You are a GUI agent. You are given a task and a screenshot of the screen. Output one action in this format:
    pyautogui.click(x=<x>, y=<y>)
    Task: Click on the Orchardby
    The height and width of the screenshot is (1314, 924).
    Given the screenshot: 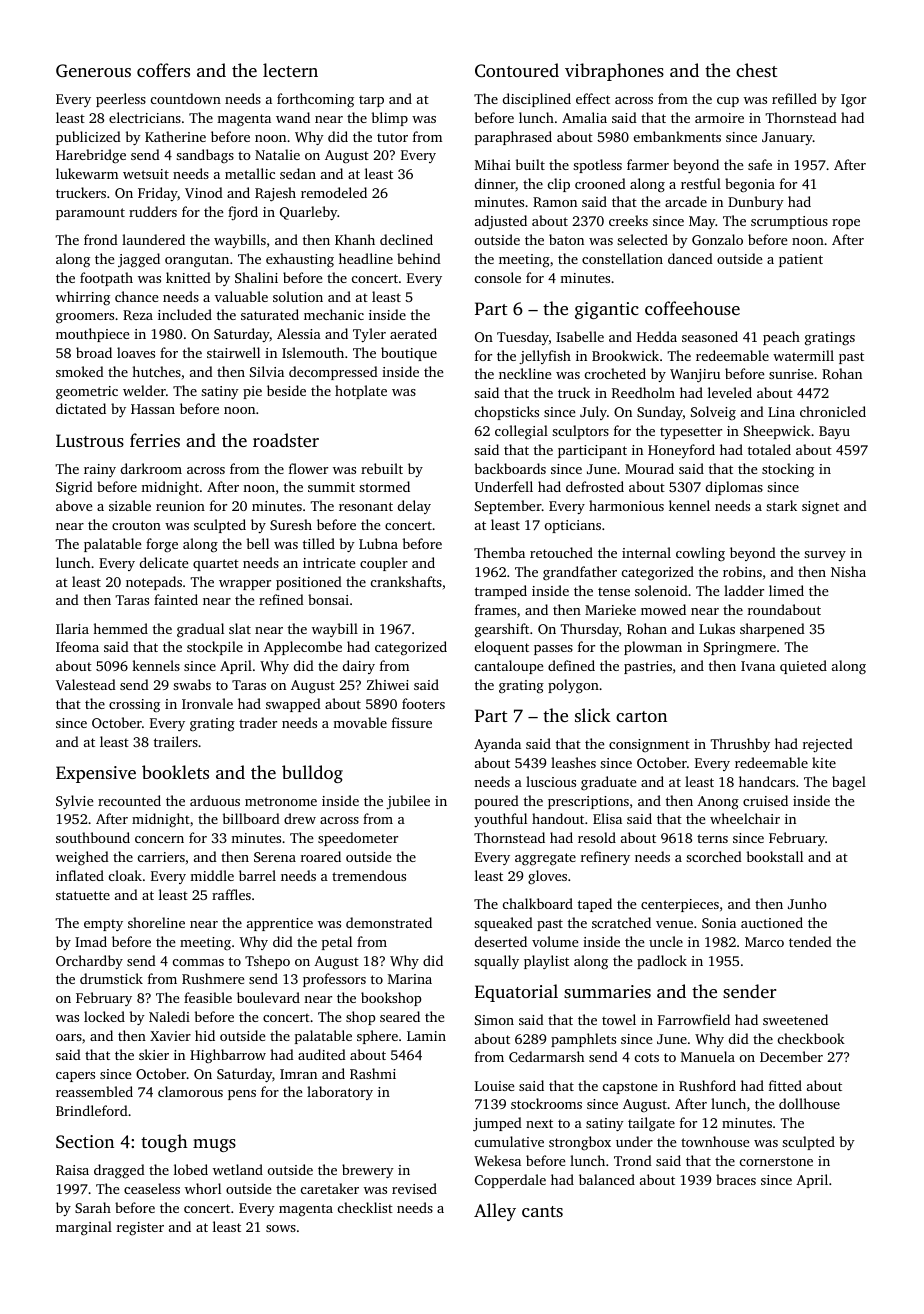 What is the action you would take?
    pyautogui.click(x=89, y=962)
